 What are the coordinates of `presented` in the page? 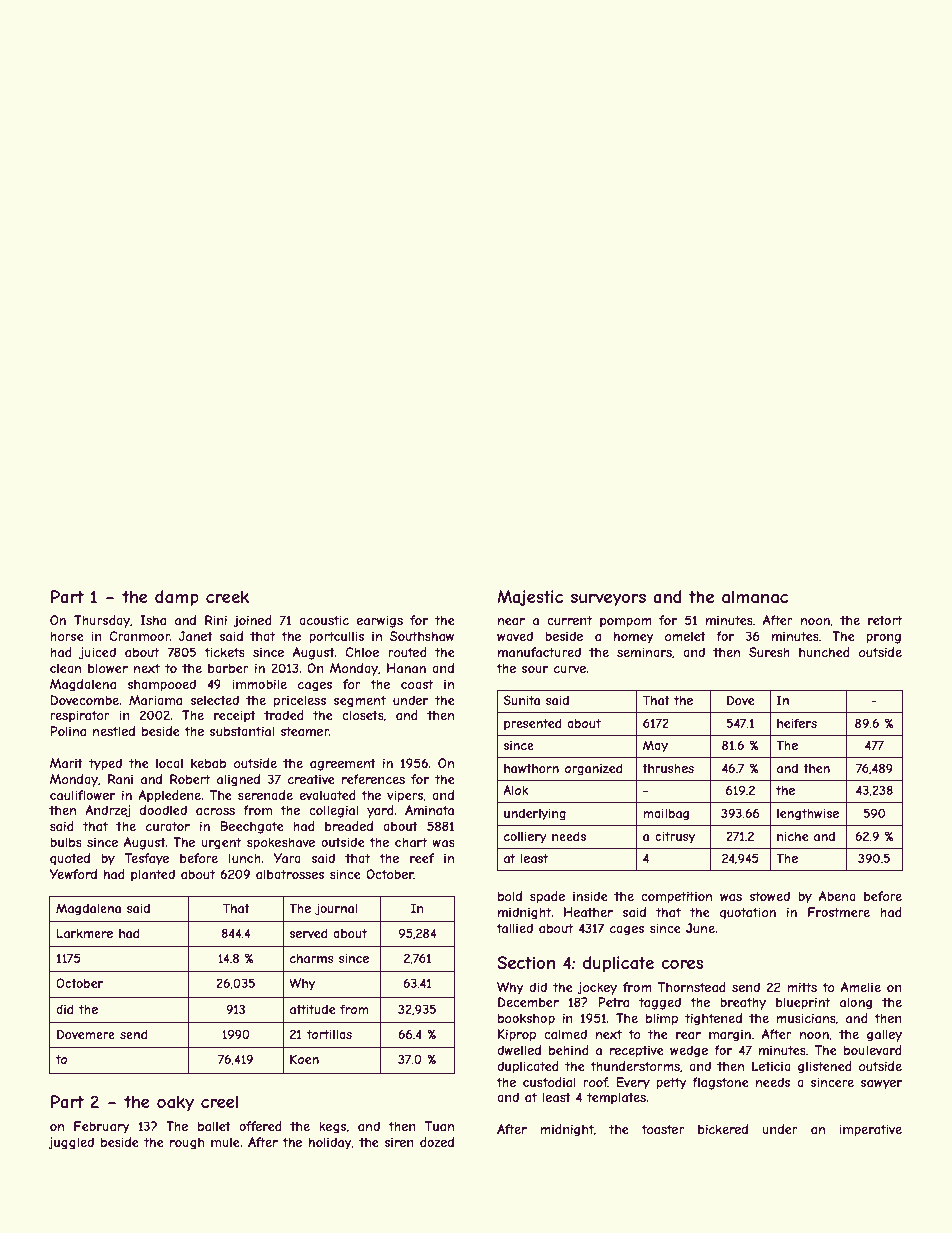 It's located at (532, 724).
